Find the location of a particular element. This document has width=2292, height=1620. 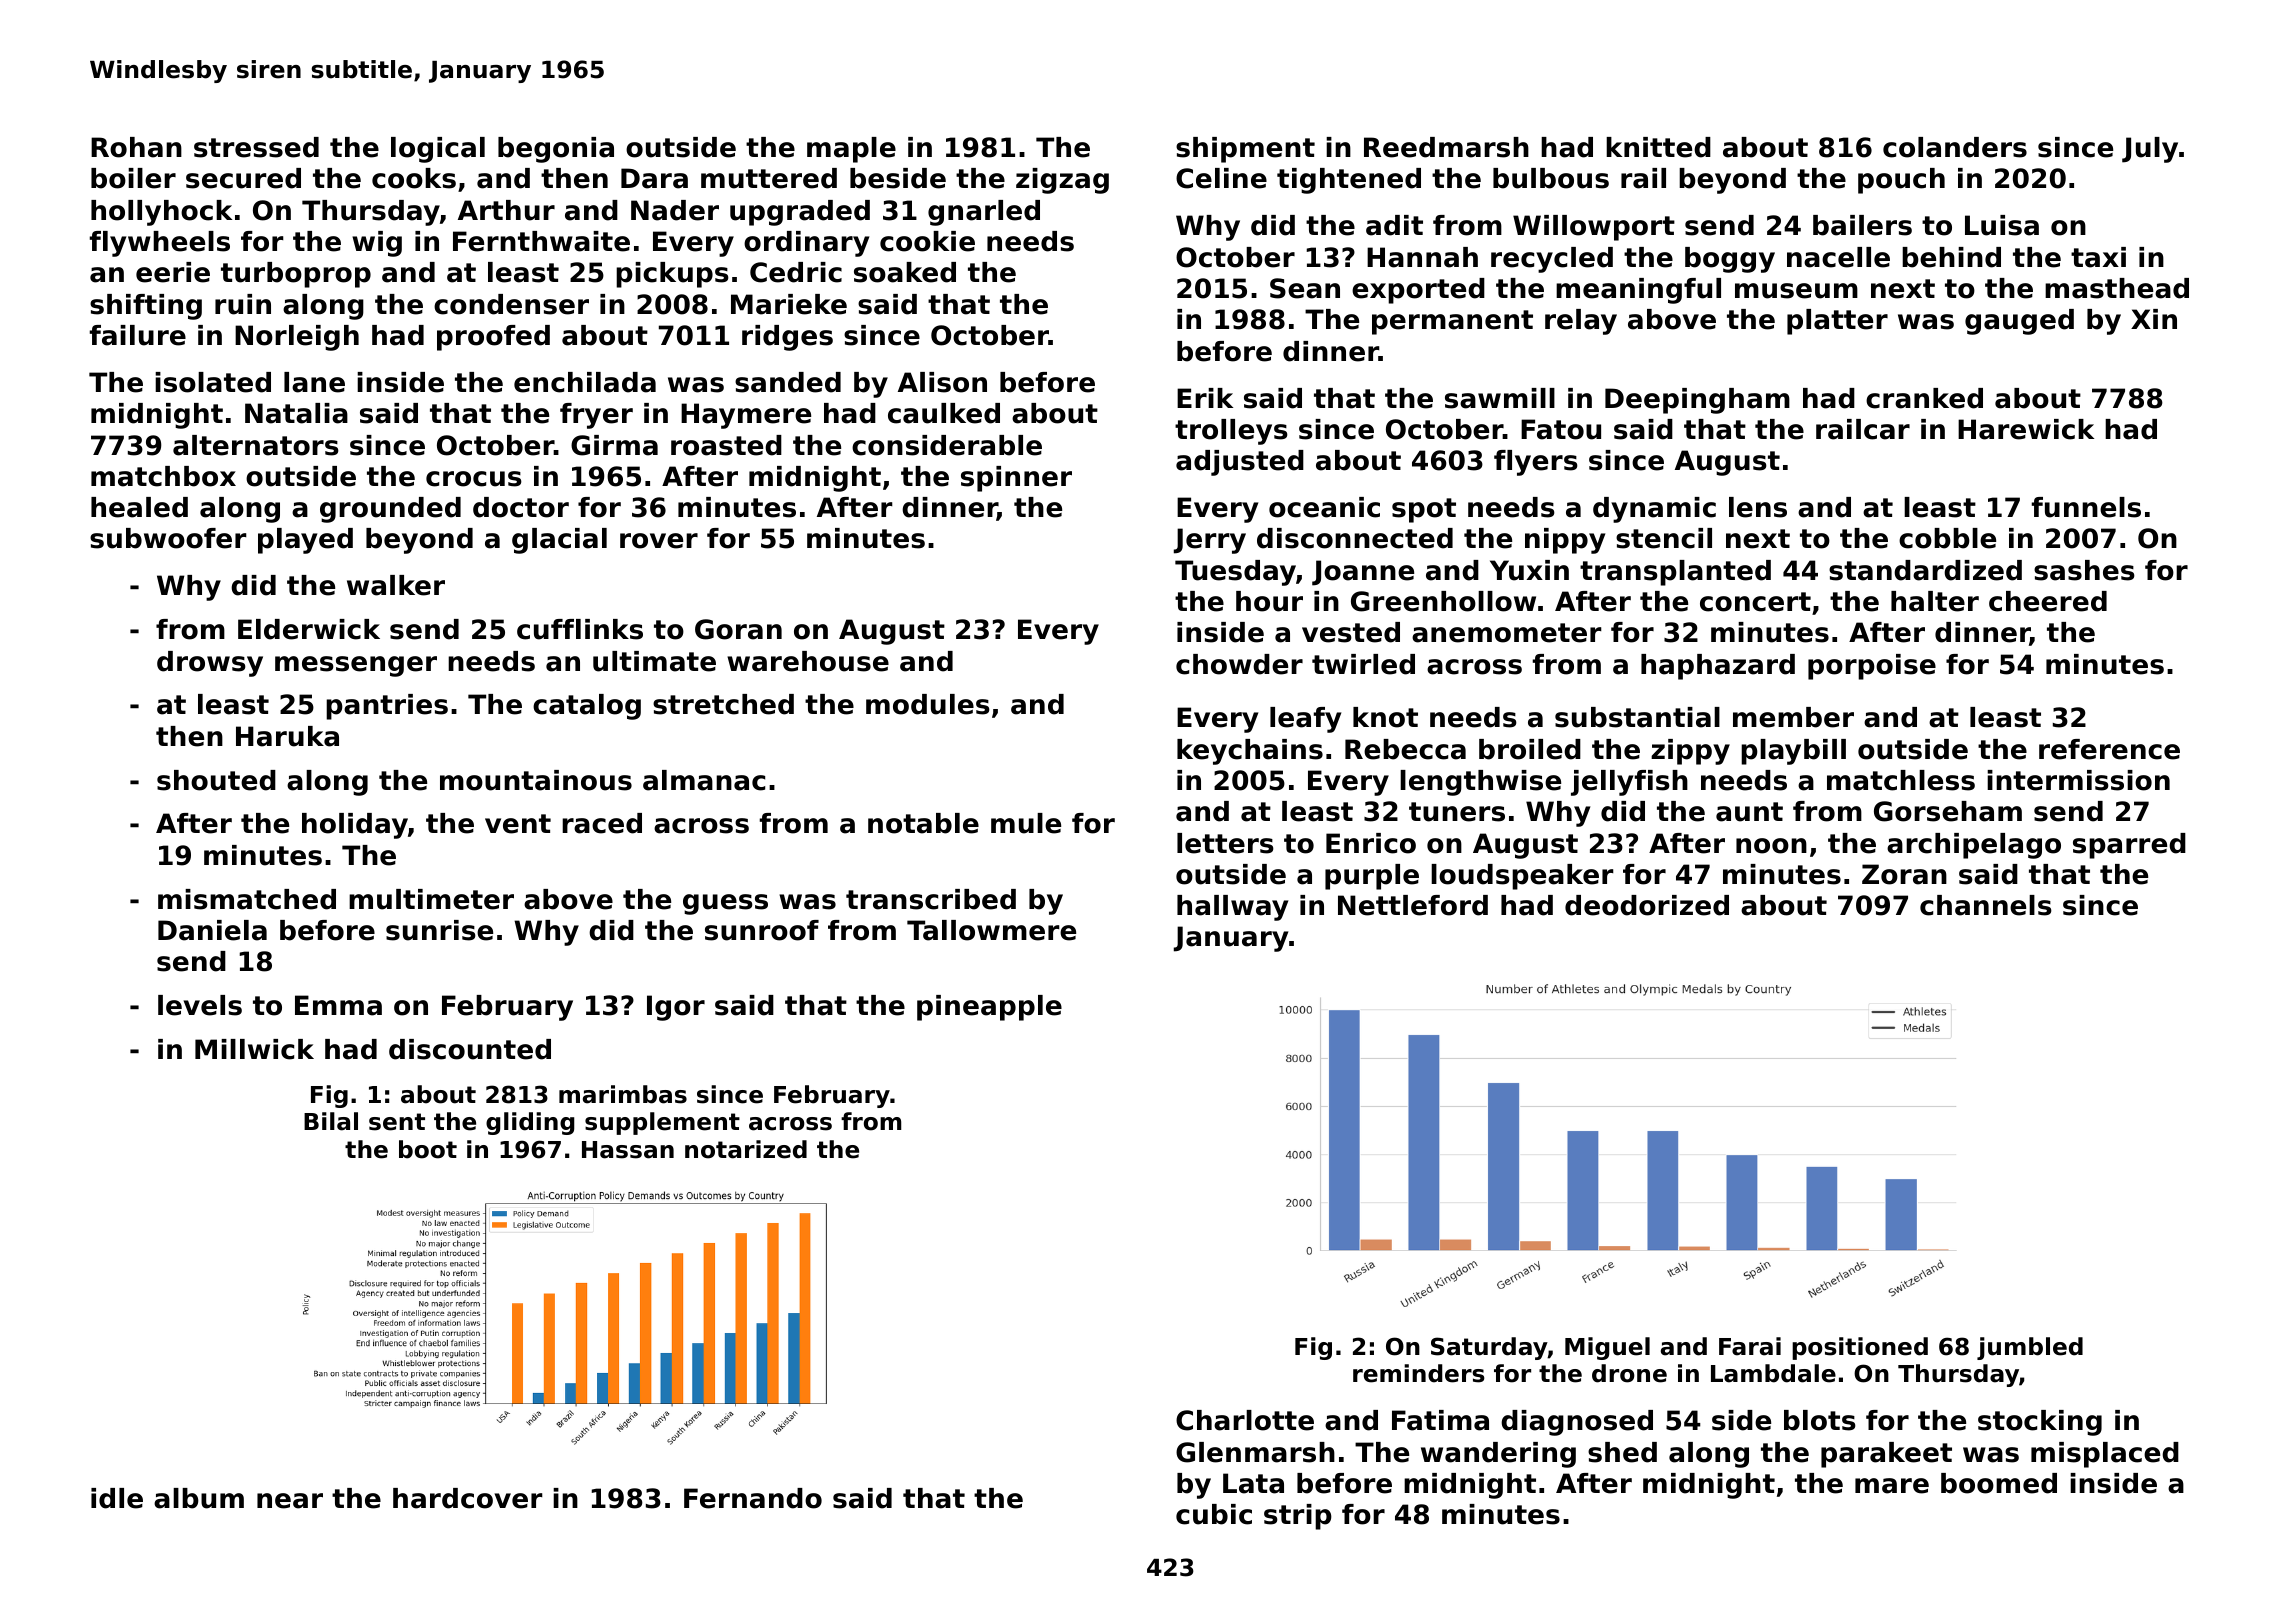

colanders is located at coordinates (1955, 147).
